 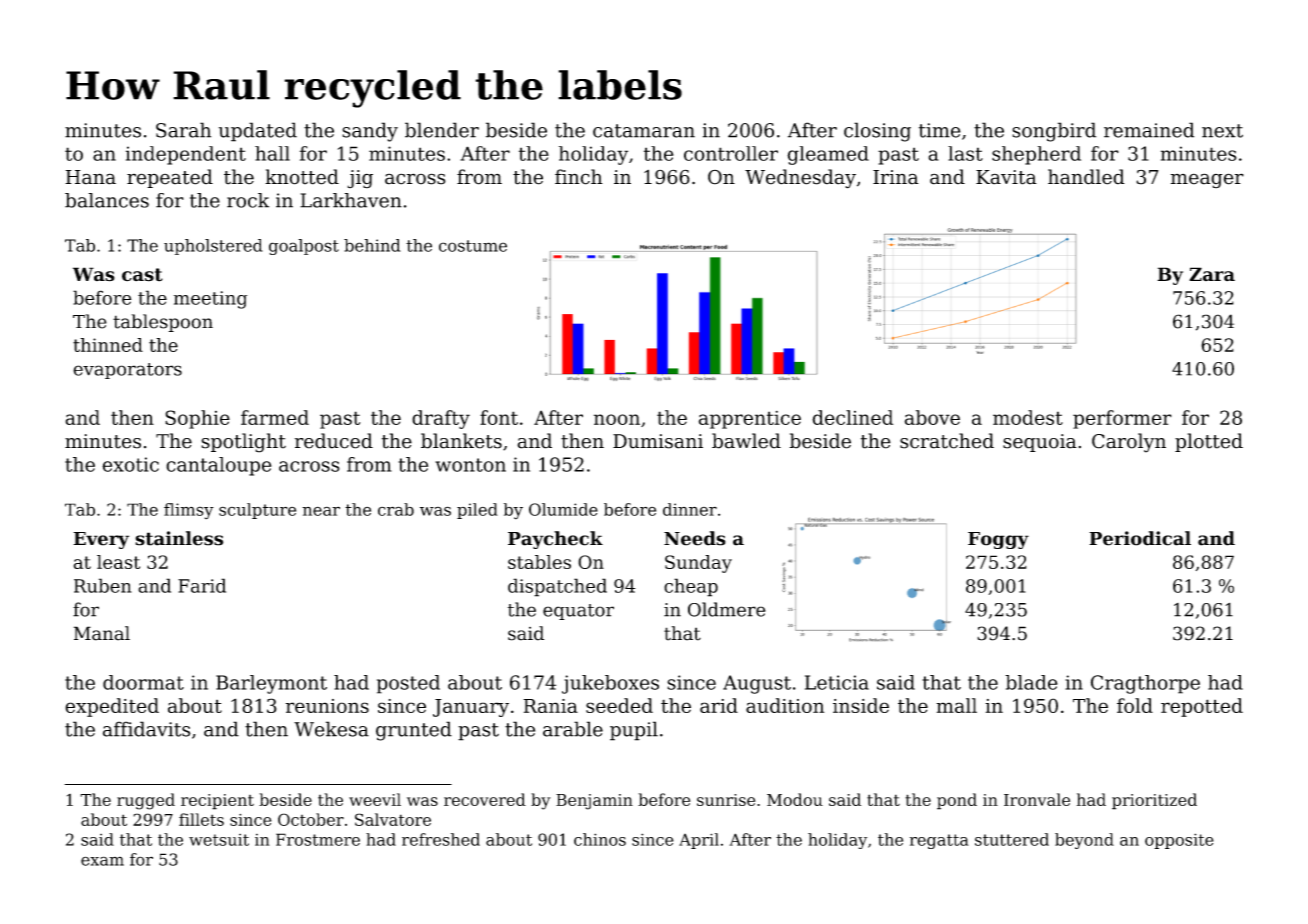 What do you see at coordinates (600, 839) in the page?
I see `chinos` at bounding box center [600, 839].
